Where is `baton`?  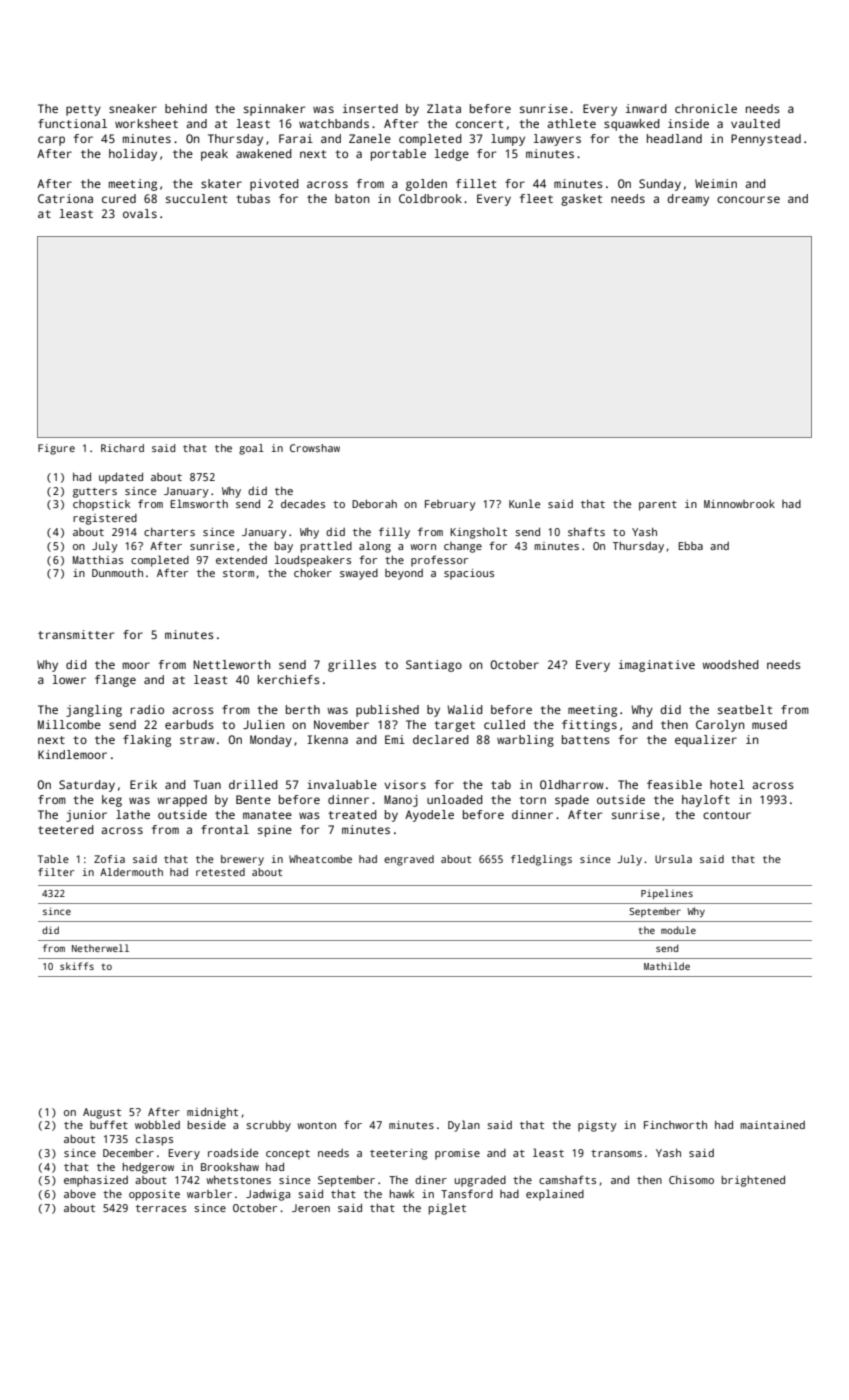
baton is located at coordinates (352, 198).
